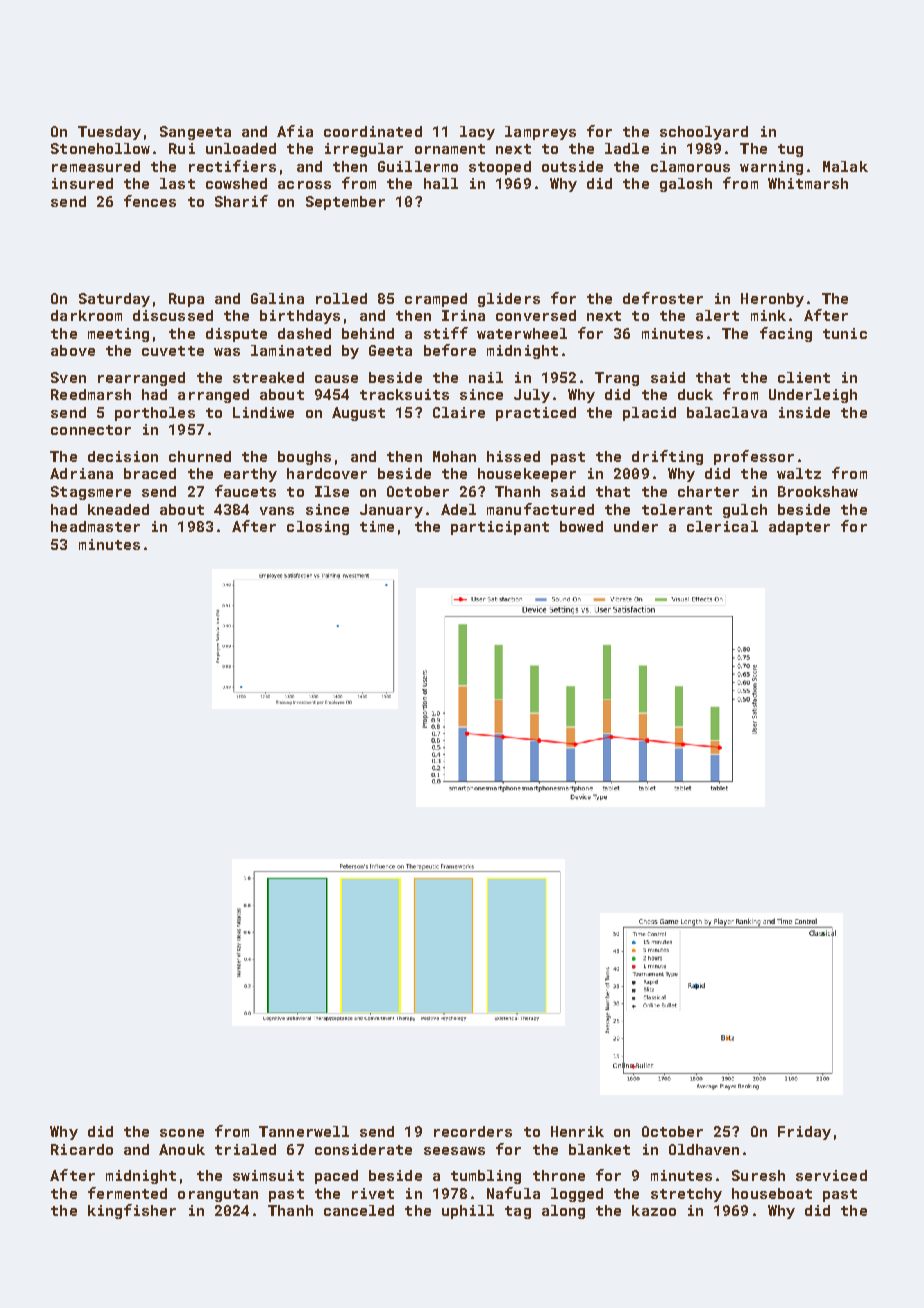  Describe the element at coordinates (722, 526) in the screenshot. I see `clerical` at that location.
